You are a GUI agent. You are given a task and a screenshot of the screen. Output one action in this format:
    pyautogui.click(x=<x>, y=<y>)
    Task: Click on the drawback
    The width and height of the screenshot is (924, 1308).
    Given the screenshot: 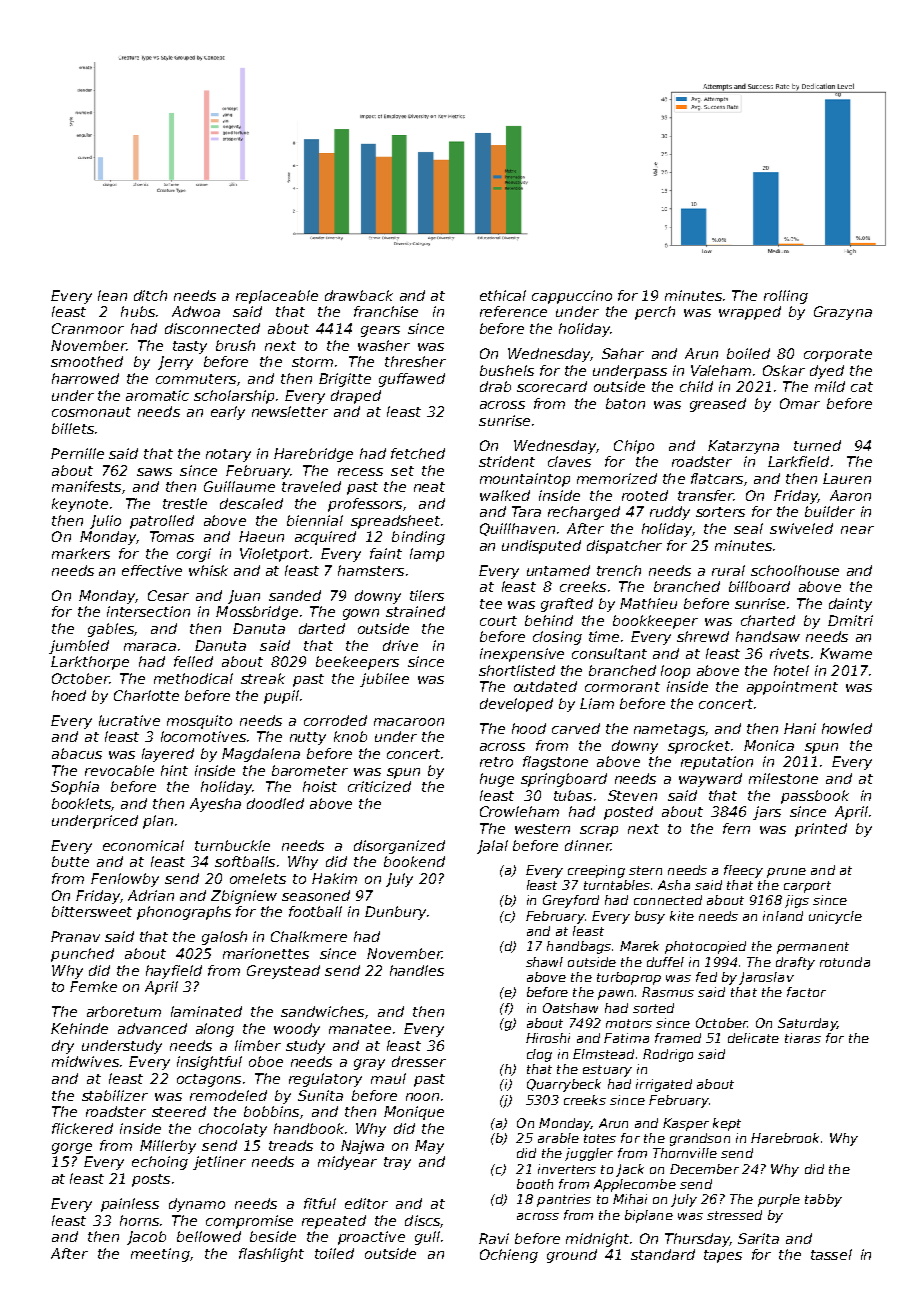 What is the action you would take?
    pyautogui.click(x=359, y=295)
